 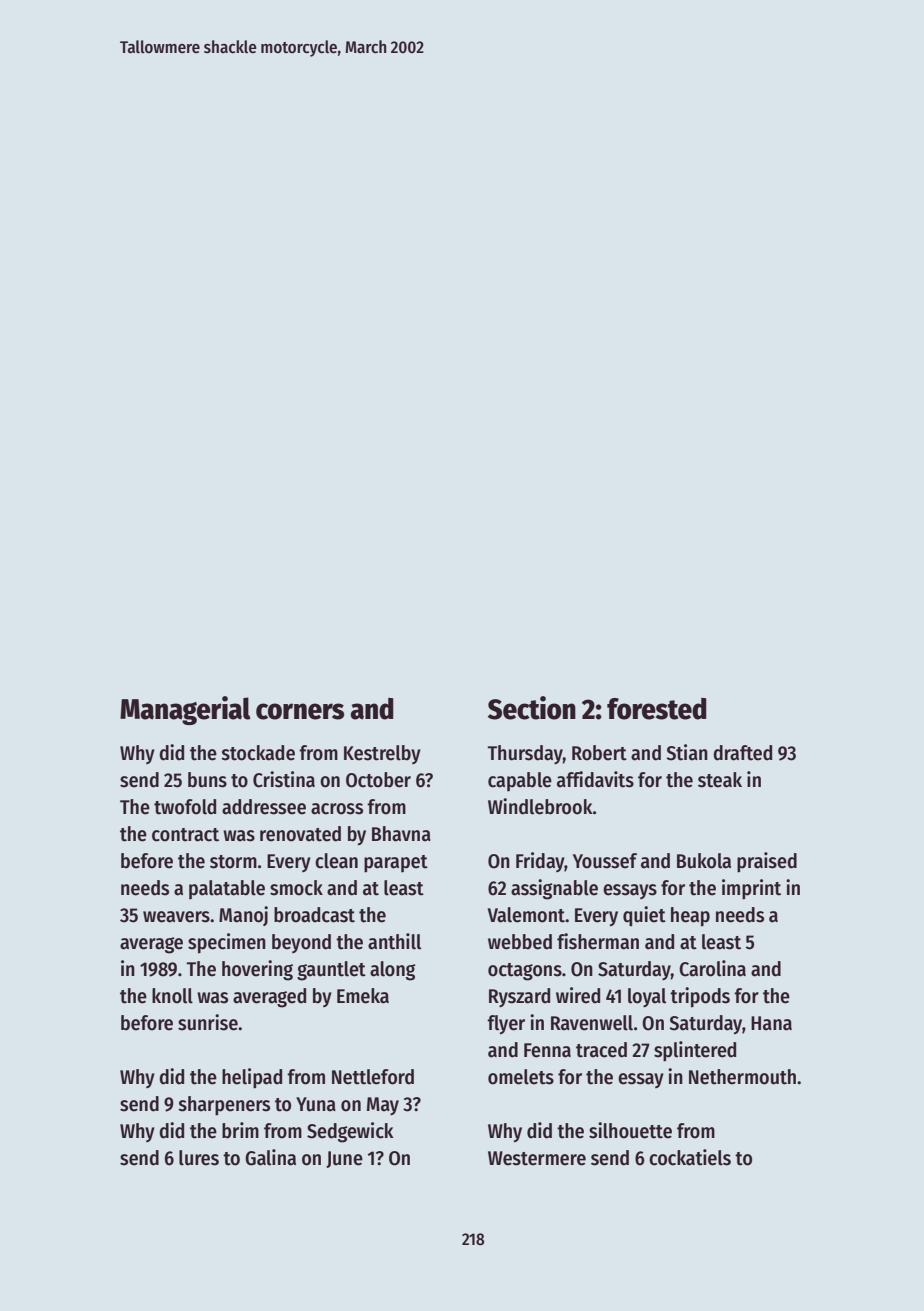 I want to click on Section, so click(x=532, y=708).
